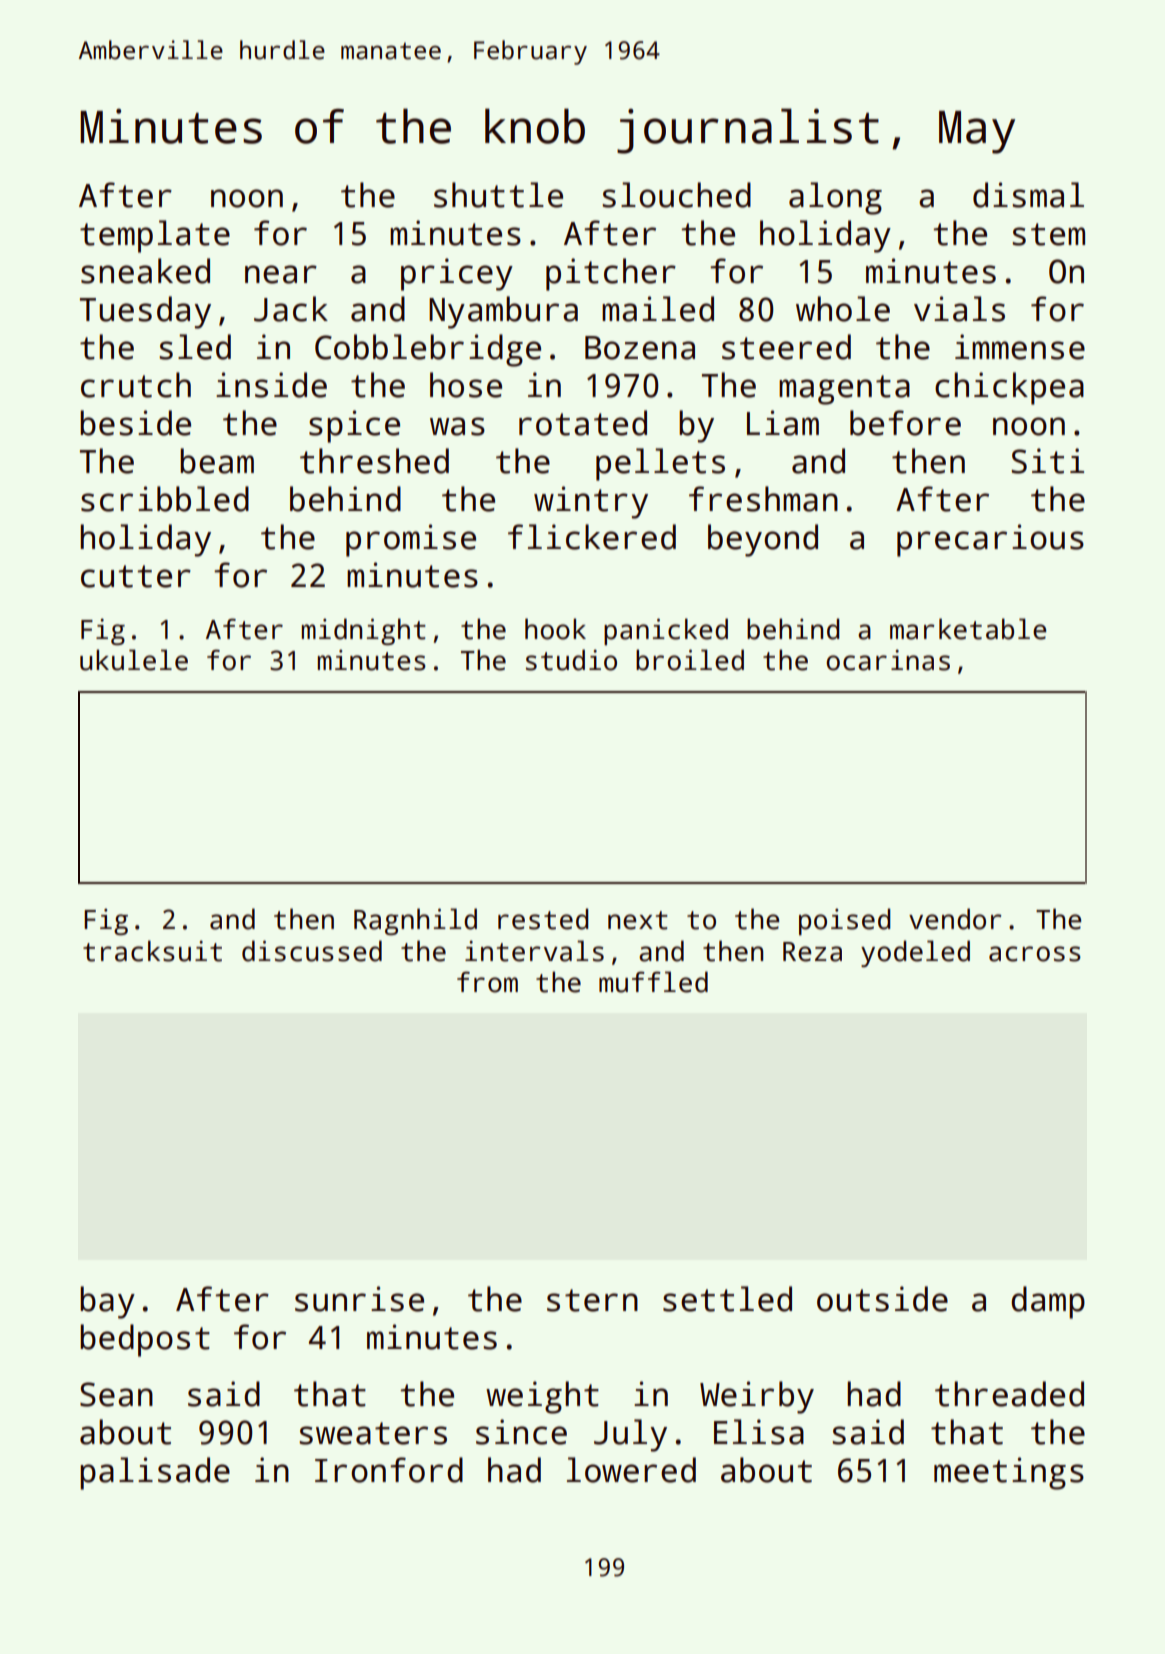  What do you see at coordinates (155, 236) in the screenshot?
I see `template` at bounding box center [155, 236].
